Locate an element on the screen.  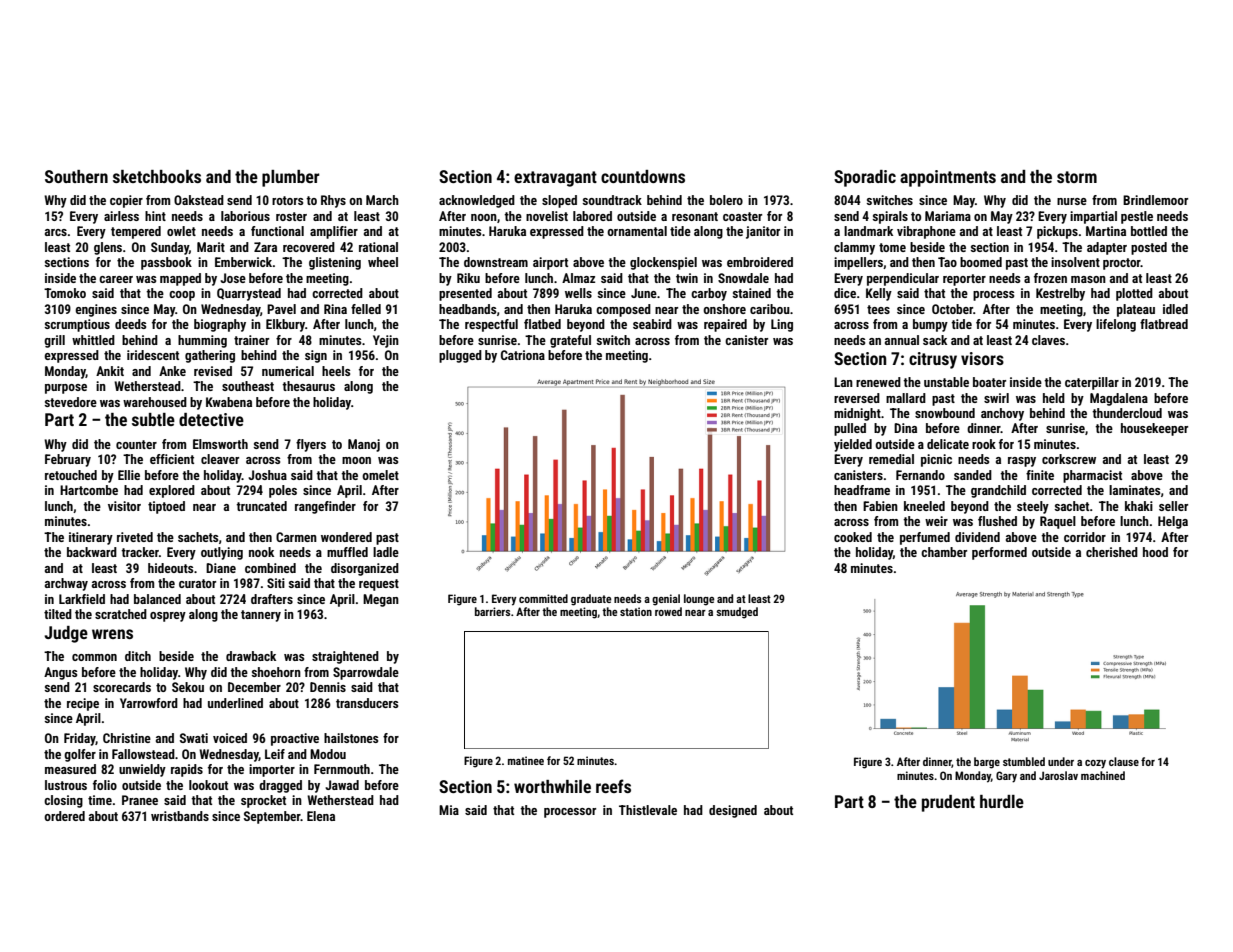
plumber is located at coordinates (290, 178).
